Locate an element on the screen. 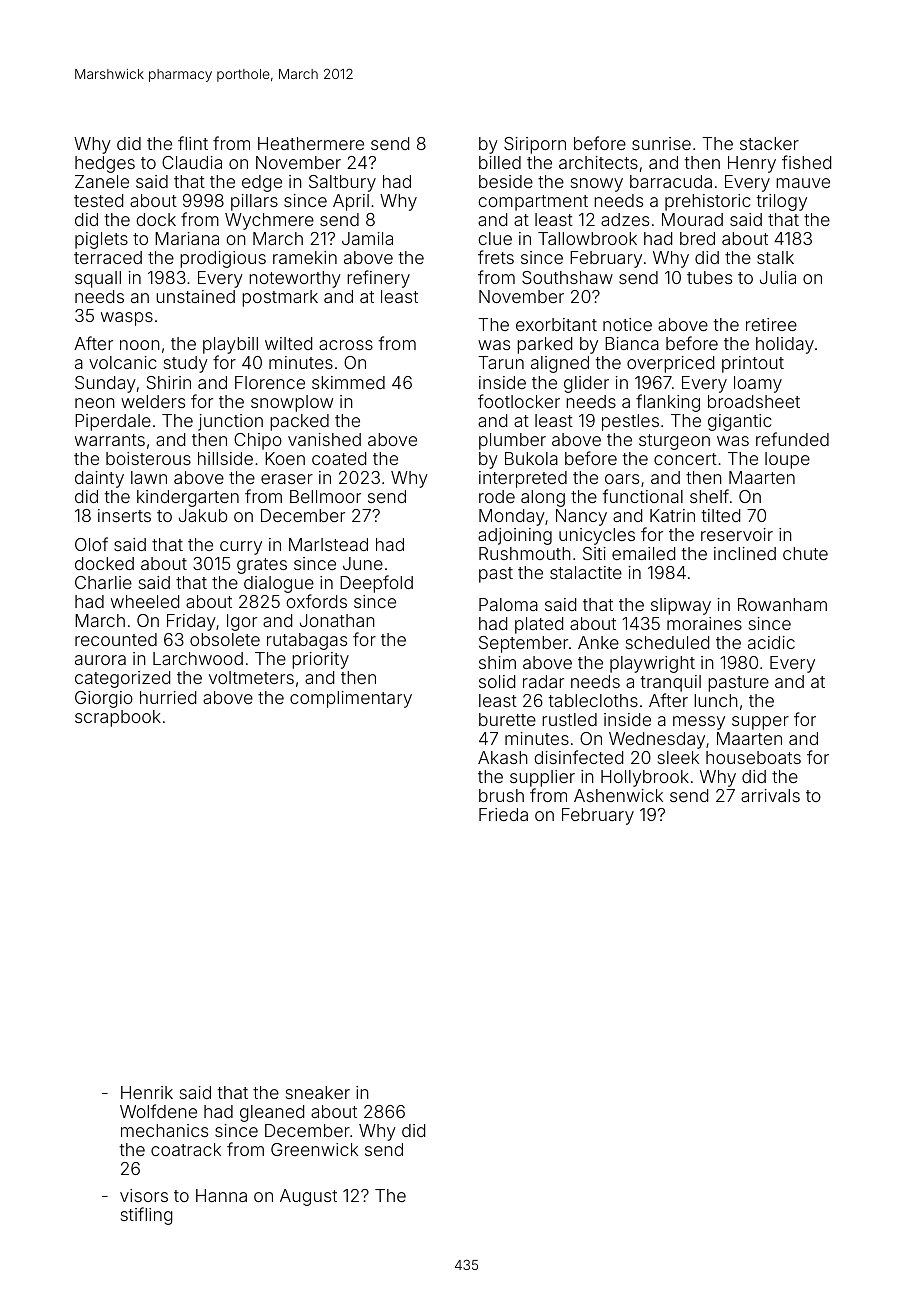 This screenshot has width=908, height=1316. Ashenwick is located at coordinates (618, 795).
